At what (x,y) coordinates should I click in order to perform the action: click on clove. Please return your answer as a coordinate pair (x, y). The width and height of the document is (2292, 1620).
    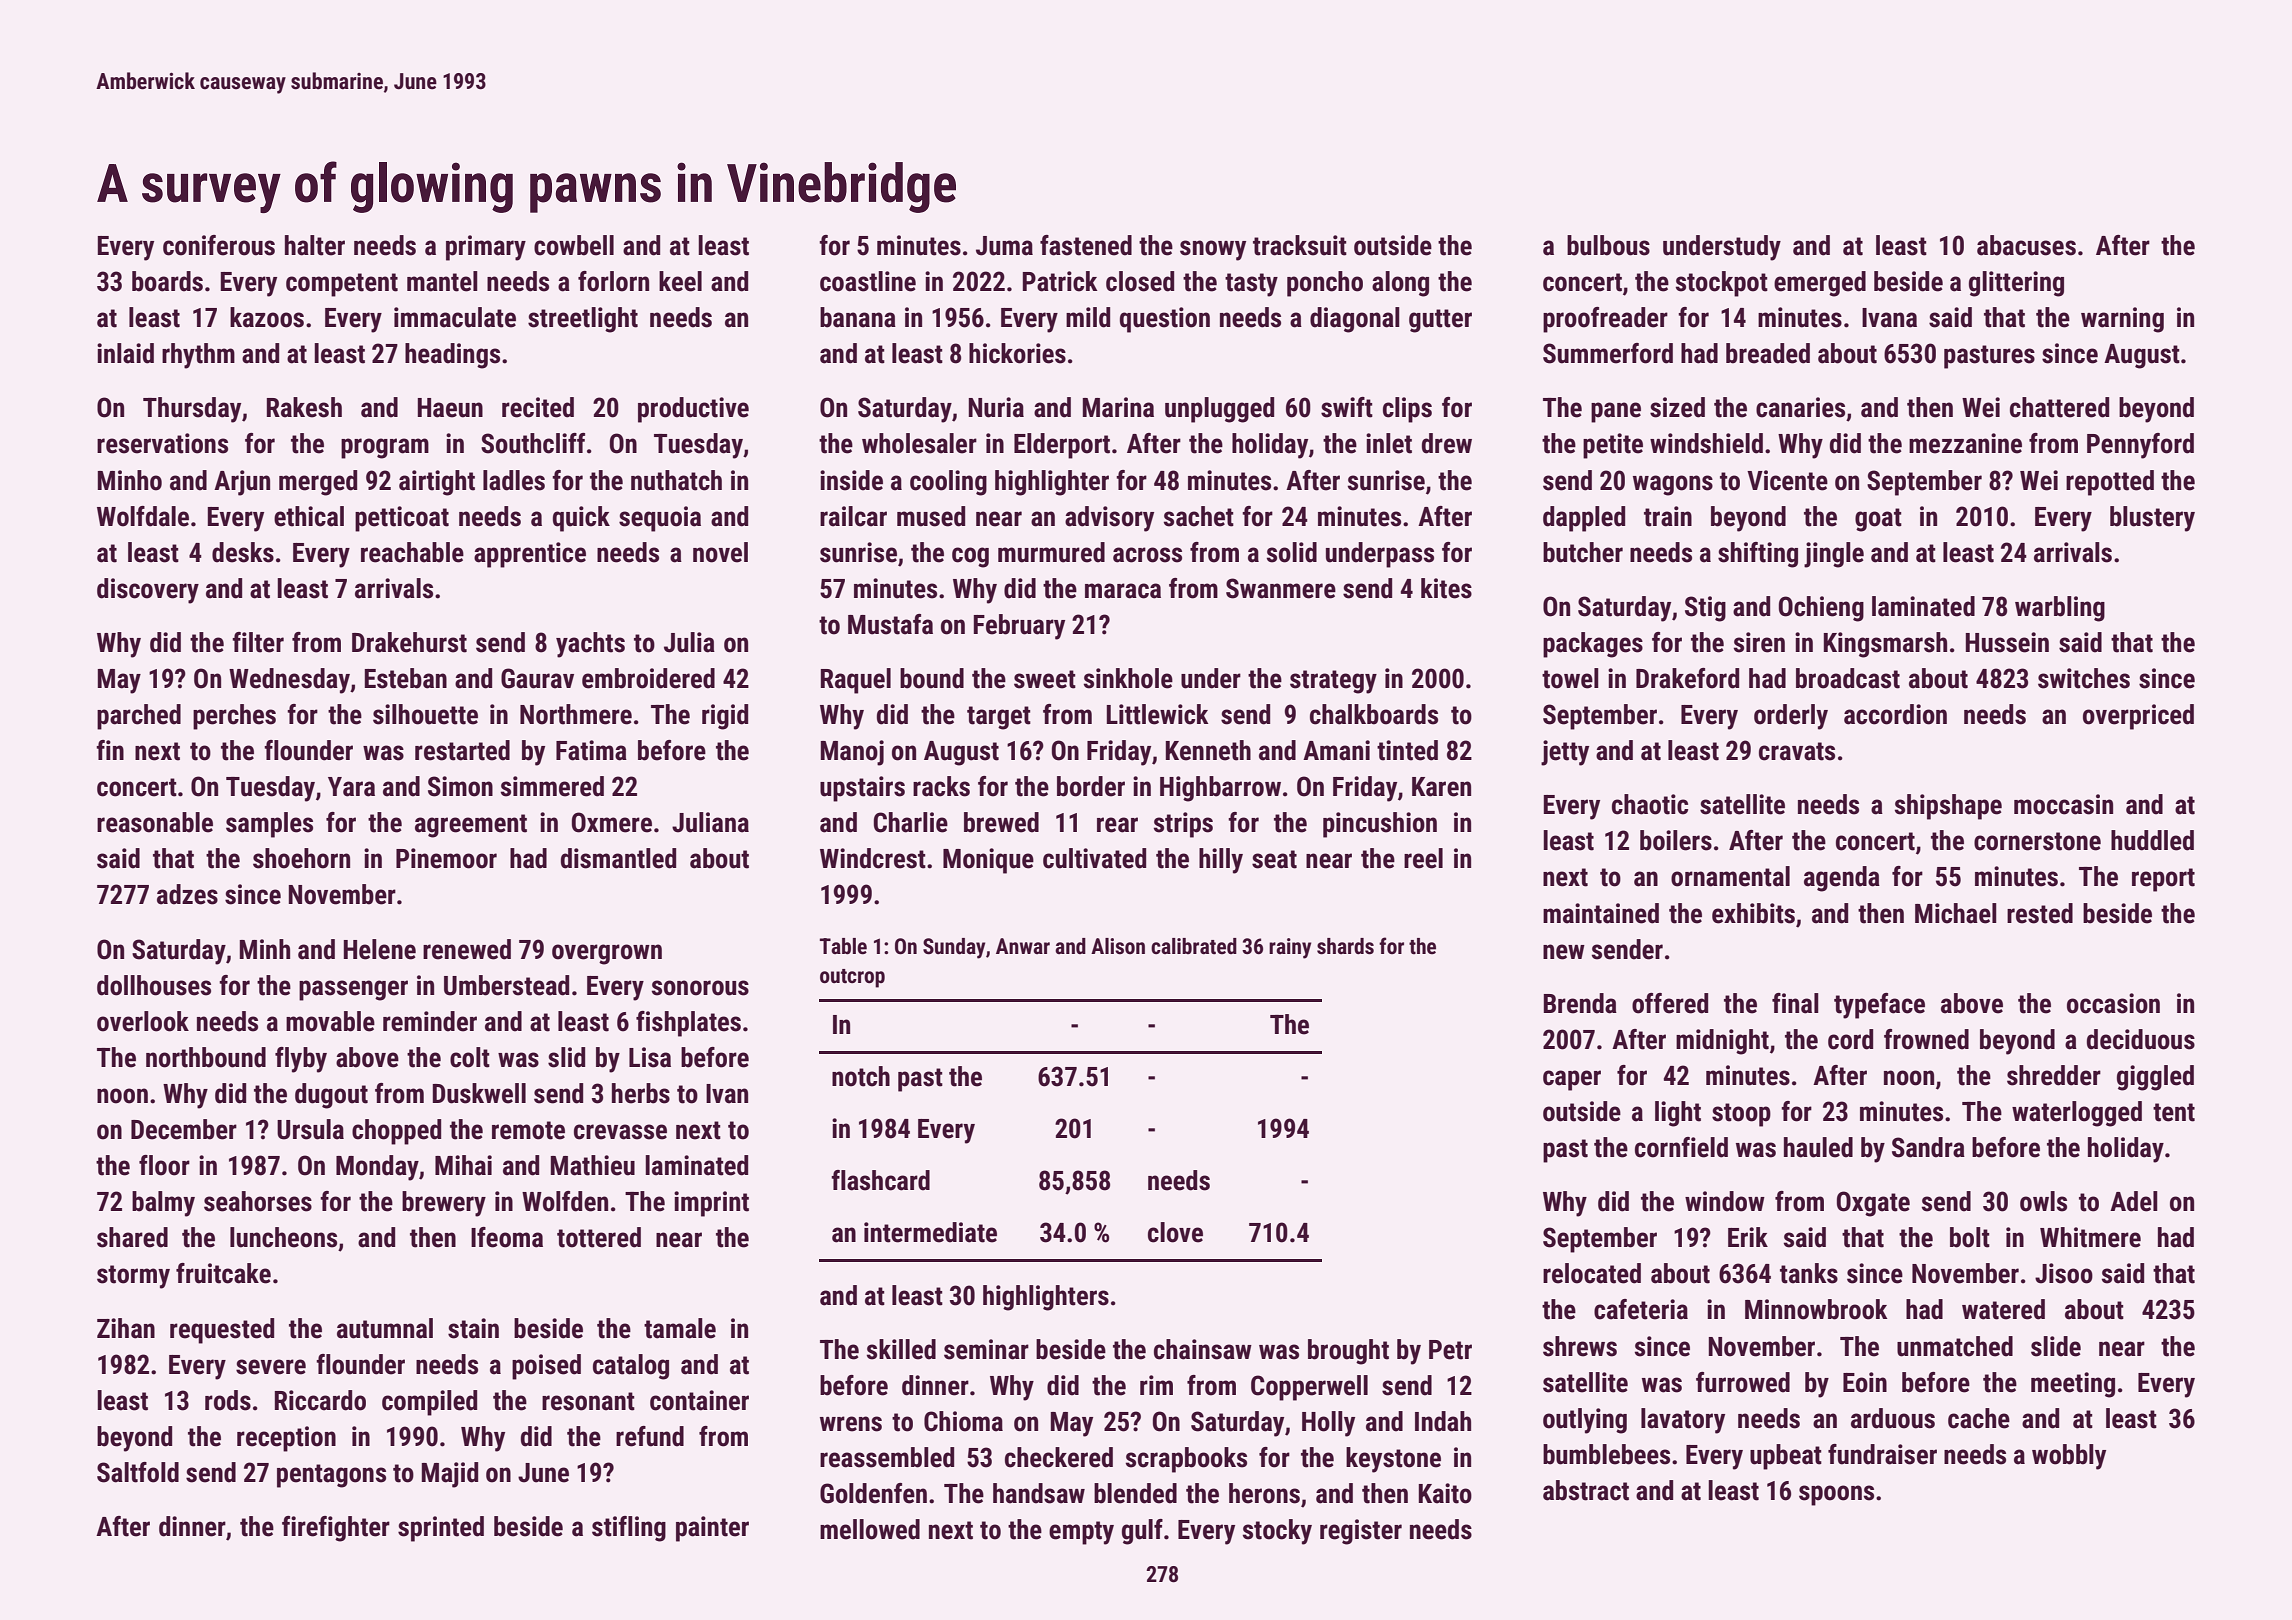
    Looking at the image, I should click on (1175, 1232).
